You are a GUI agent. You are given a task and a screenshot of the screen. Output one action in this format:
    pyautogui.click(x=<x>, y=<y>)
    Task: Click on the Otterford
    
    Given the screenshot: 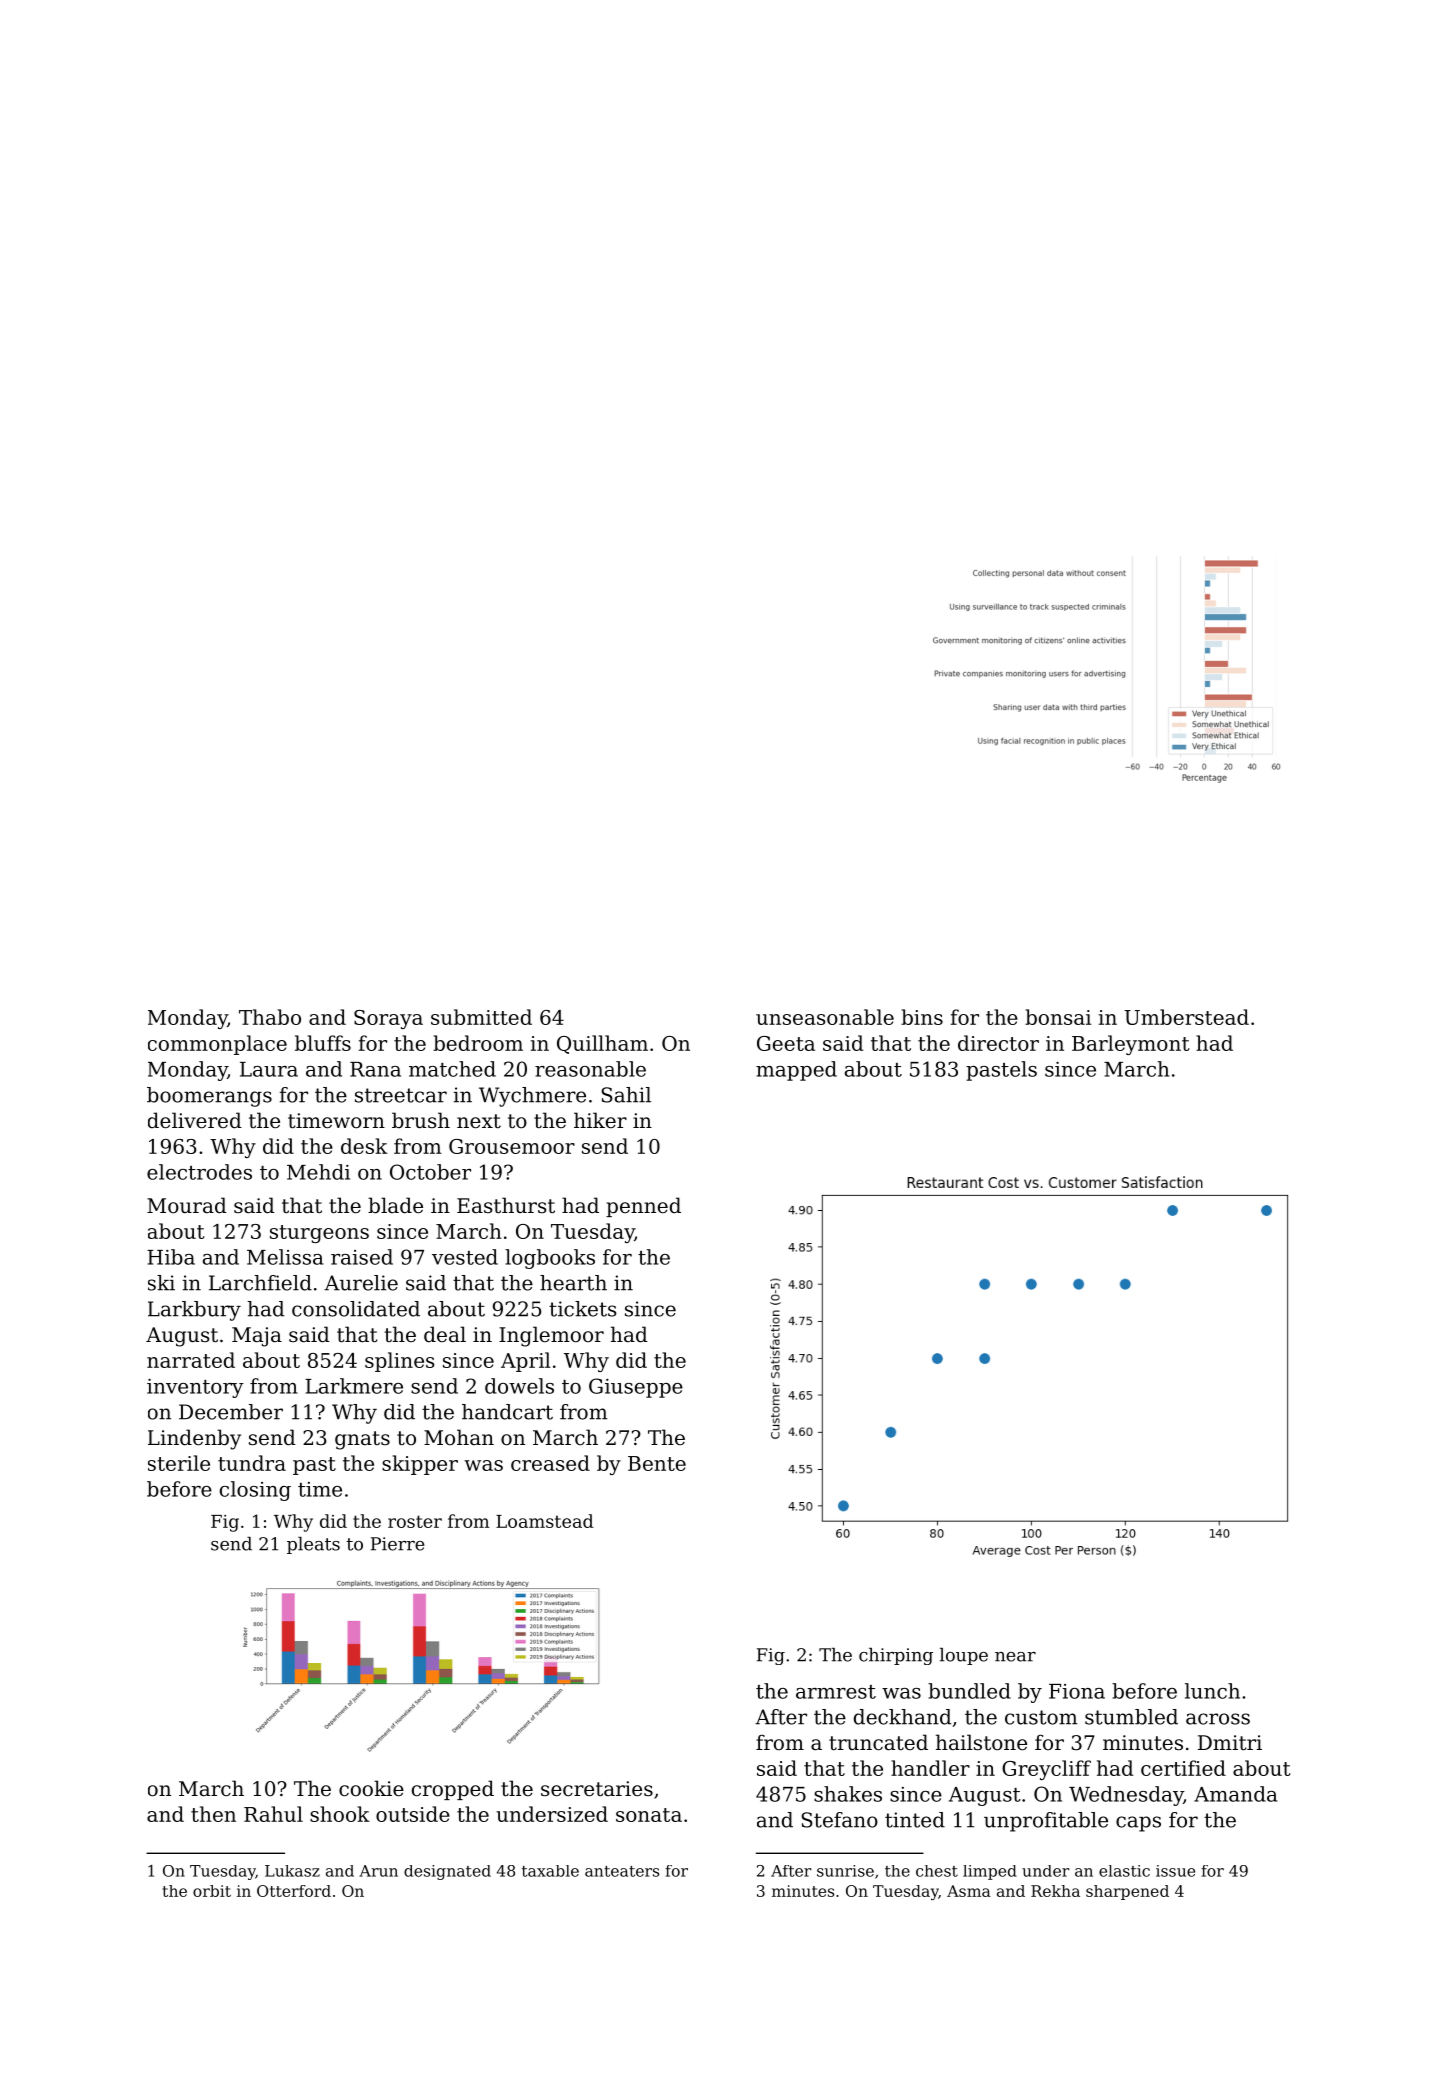 What is the action you would take?
    pyautogui.click(x=294, y=1891)
